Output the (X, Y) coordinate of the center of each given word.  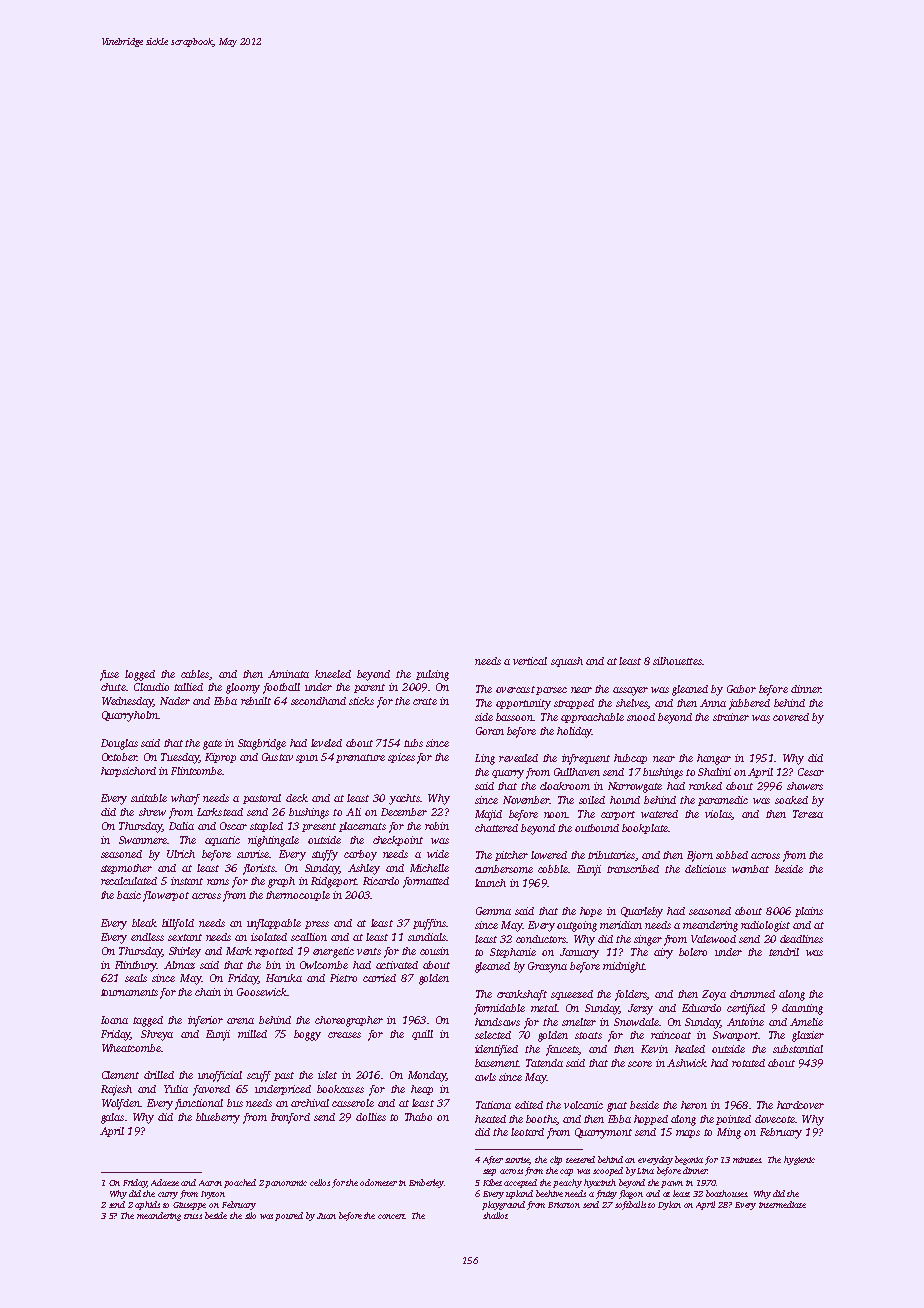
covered (791, 717)
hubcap (630, 759)
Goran (490, 731)
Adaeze (165, 1182)
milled (252, 1034)
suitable (149, 798)
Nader (175, 701)
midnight (624, 967)
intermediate (782, 1204)
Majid (488, 815)
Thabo (418, 1117)
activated (397, 965)
